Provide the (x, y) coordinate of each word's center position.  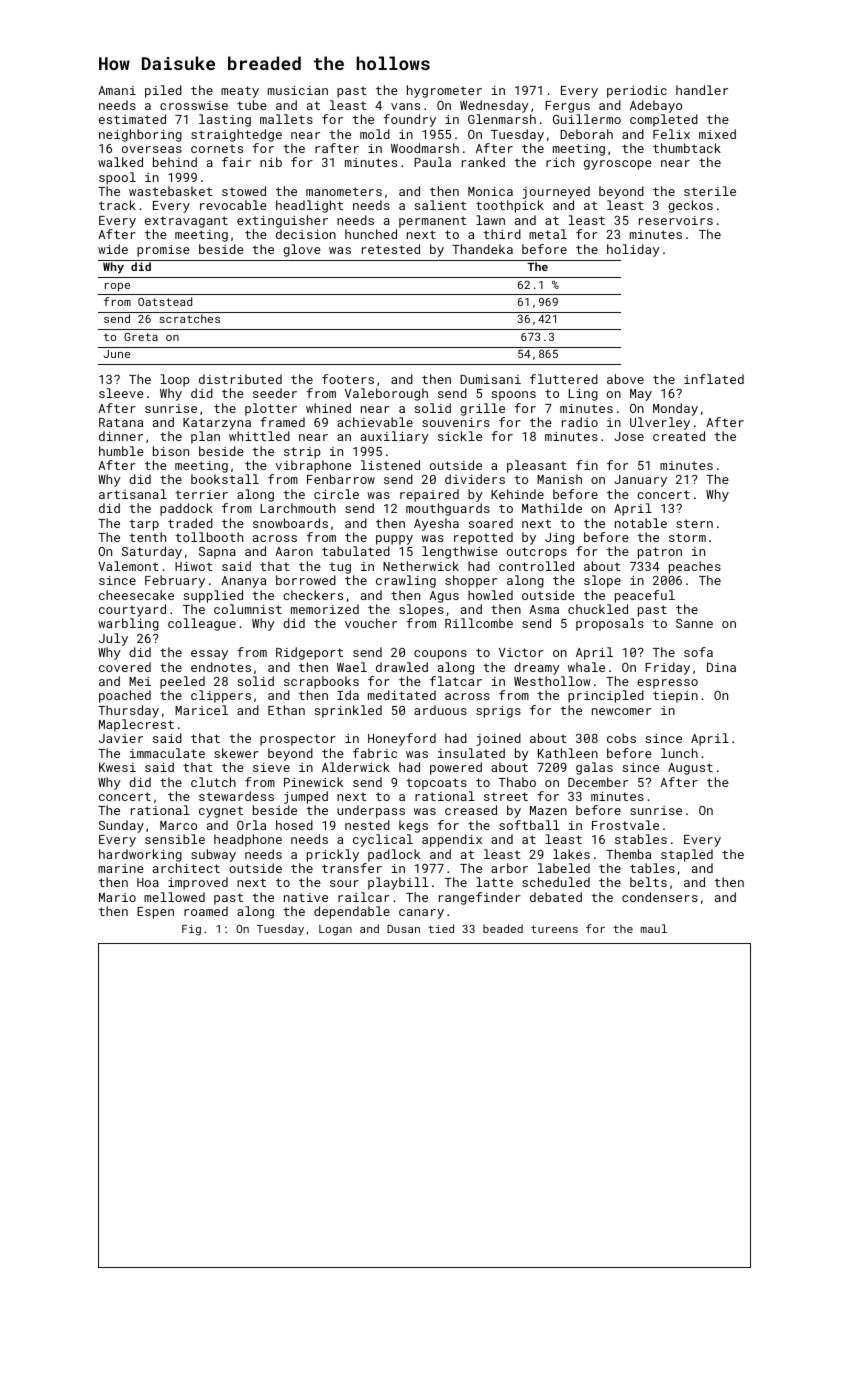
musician (298, 90)
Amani (117, 90)
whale (586, 667)
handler (702, 90)
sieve (271, 767)
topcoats (436, 784)
